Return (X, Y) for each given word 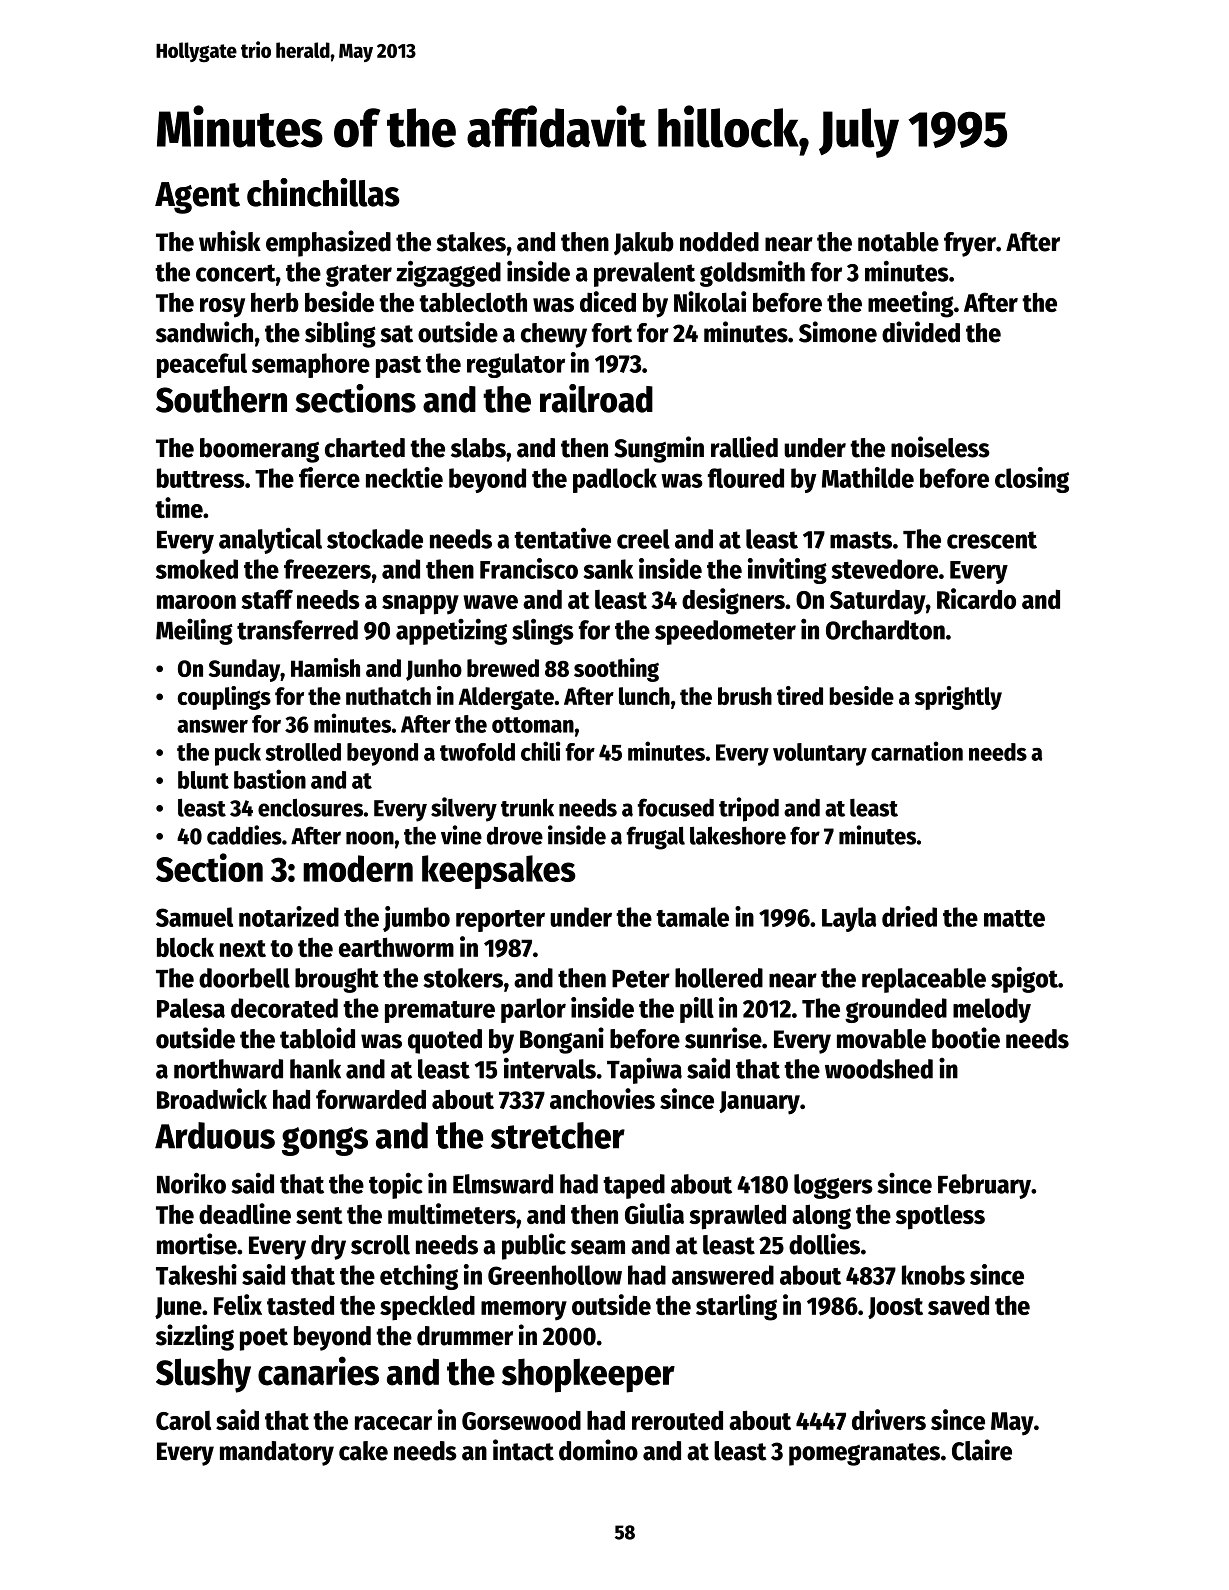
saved (958, 1305)
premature (440, 1012)
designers (733, 601)
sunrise (723, 1038)
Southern (221, 399)
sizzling (195, 1337)
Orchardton (885, 630)
